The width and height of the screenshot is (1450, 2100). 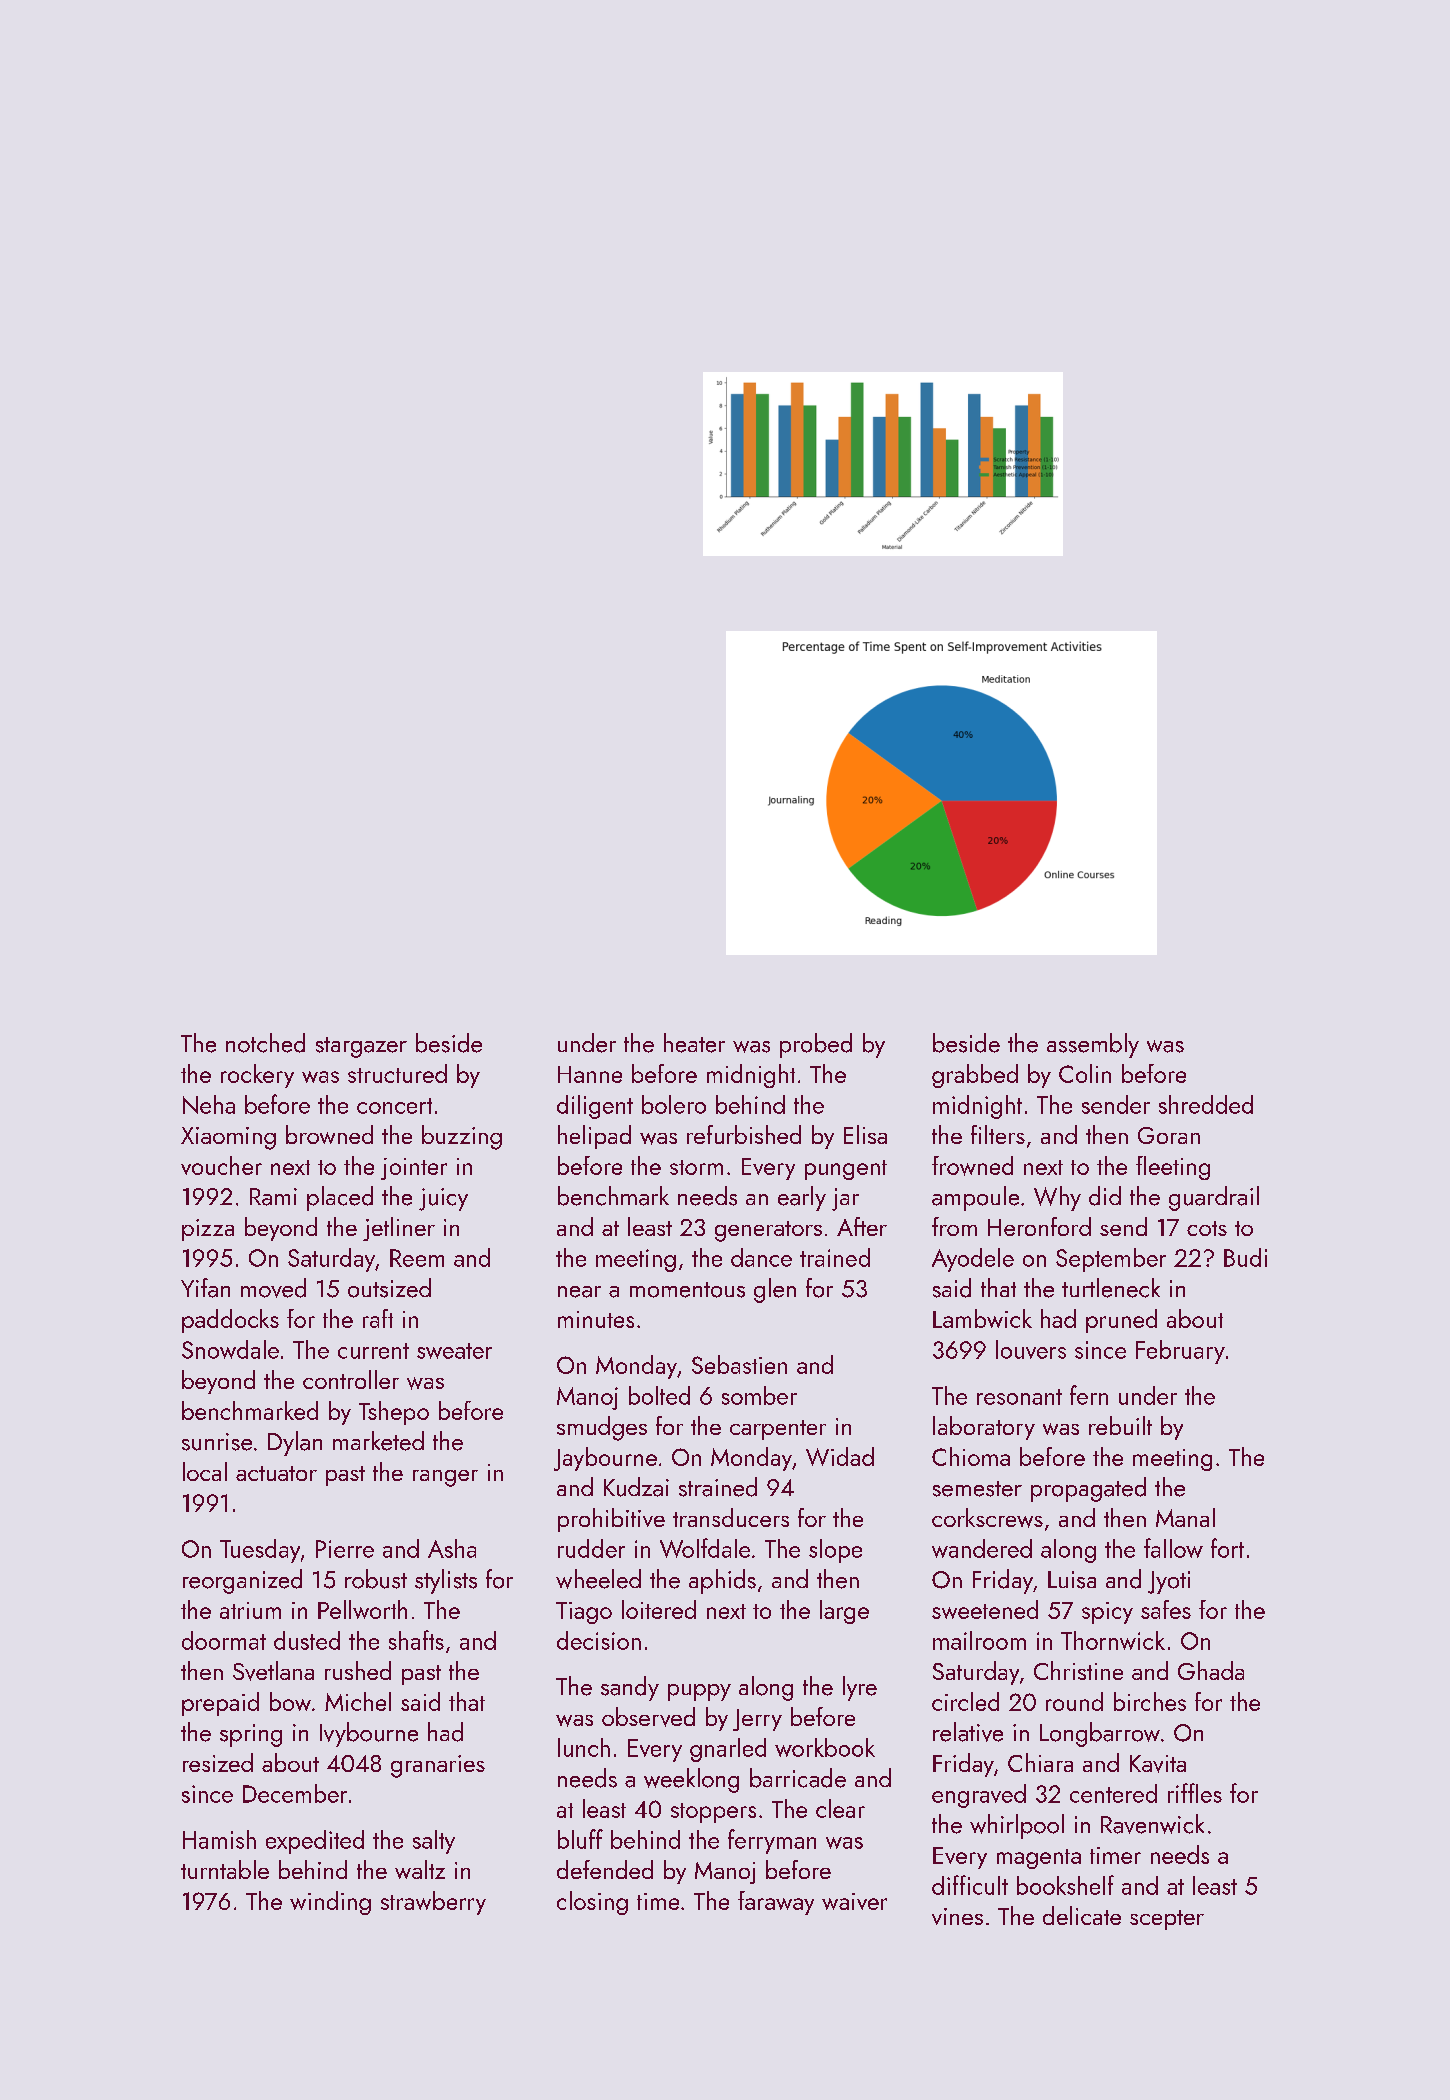 I want to click on corkscrews, so click(x=987, y=1518).
